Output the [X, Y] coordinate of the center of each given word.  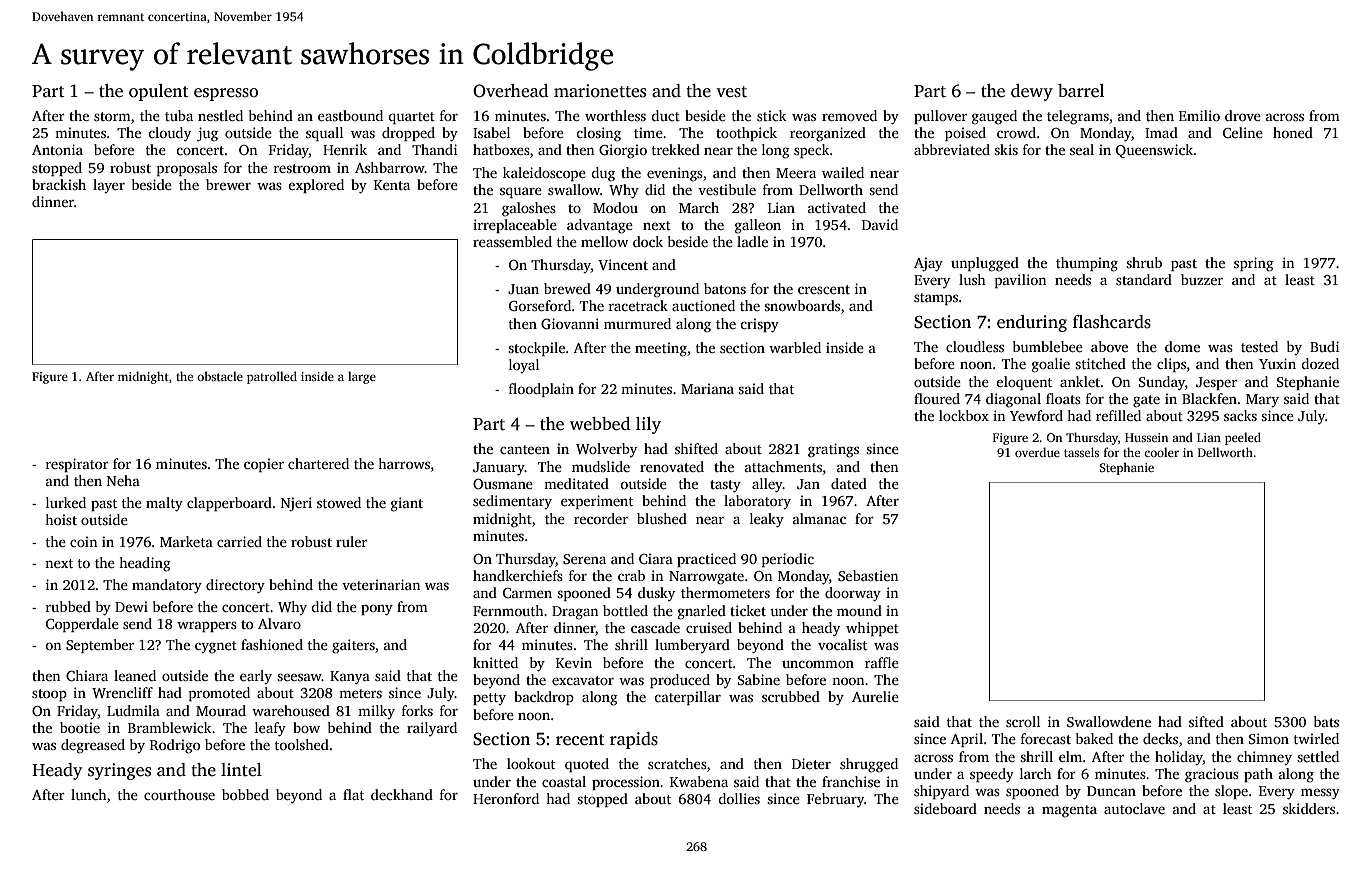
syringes [119, 771]
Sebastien [868, 575]
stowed [339, 502]
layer [109, 186]
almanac [819, 518]
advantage [600, 226]
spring [1254, 264]
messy [1320, 794]
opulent [158, 92]
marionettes [600, 91]
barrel [1081, 91]
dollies [739, 798]
